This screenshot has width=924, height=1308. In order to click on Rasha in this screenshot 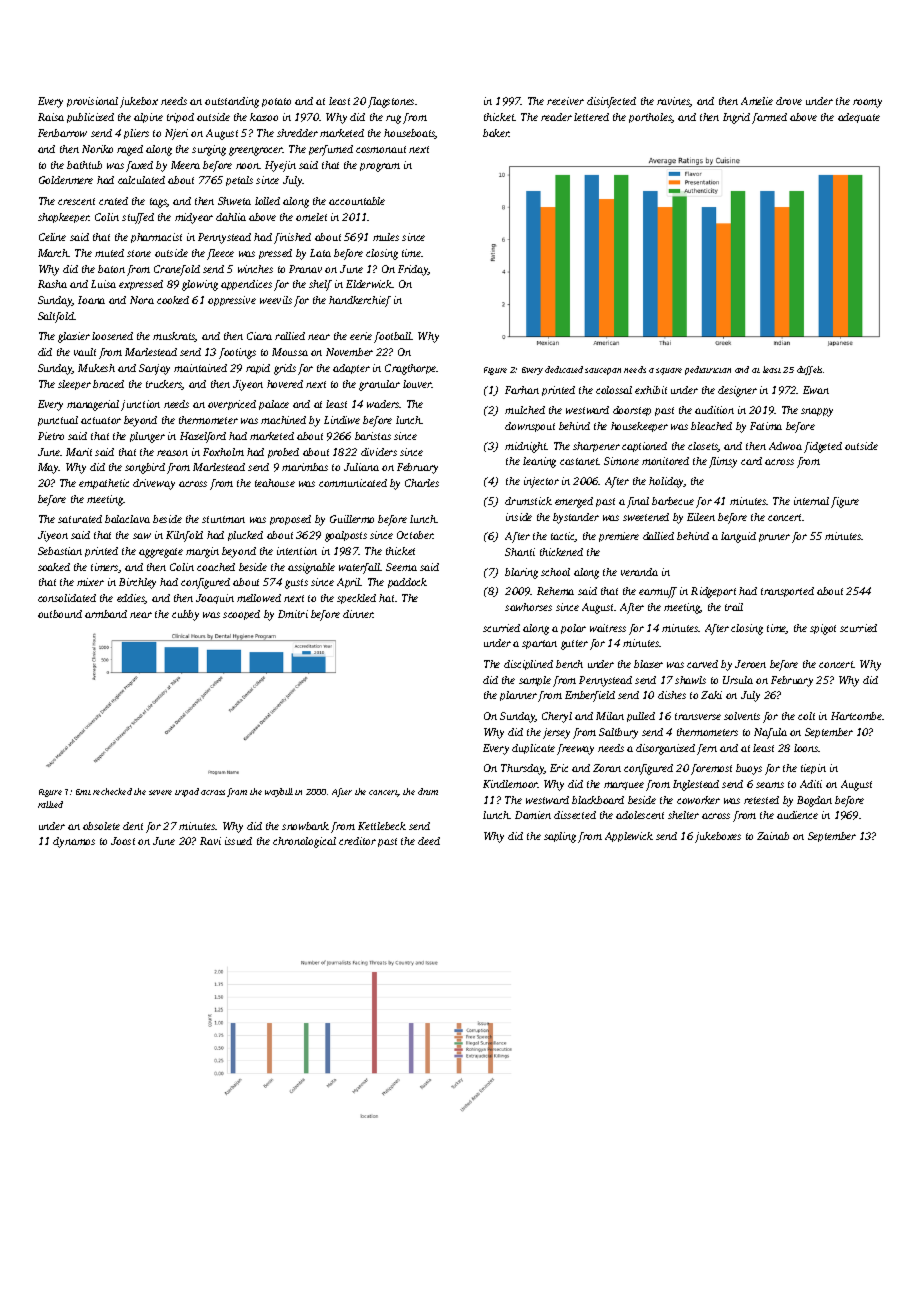, I will do `click(52, 284)`.
